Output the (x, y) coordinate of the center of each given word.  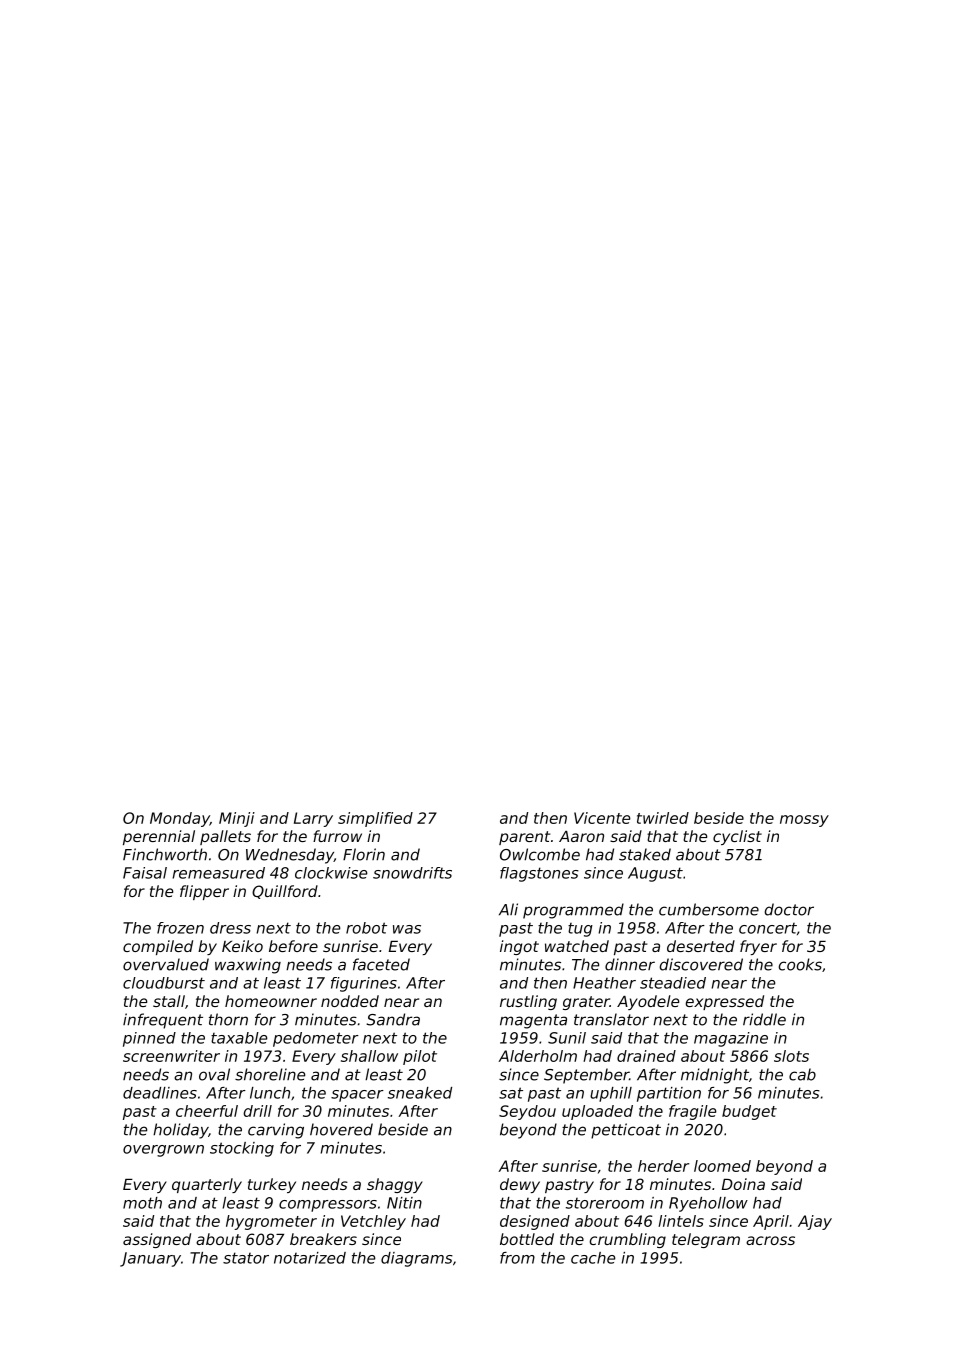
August (655, 874)
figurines (364, 984)
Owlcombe (540, 854)
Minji (237, 819)
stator (246, 1258)
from (517, 1258)
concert (768, 928)
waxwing (248, 966)
